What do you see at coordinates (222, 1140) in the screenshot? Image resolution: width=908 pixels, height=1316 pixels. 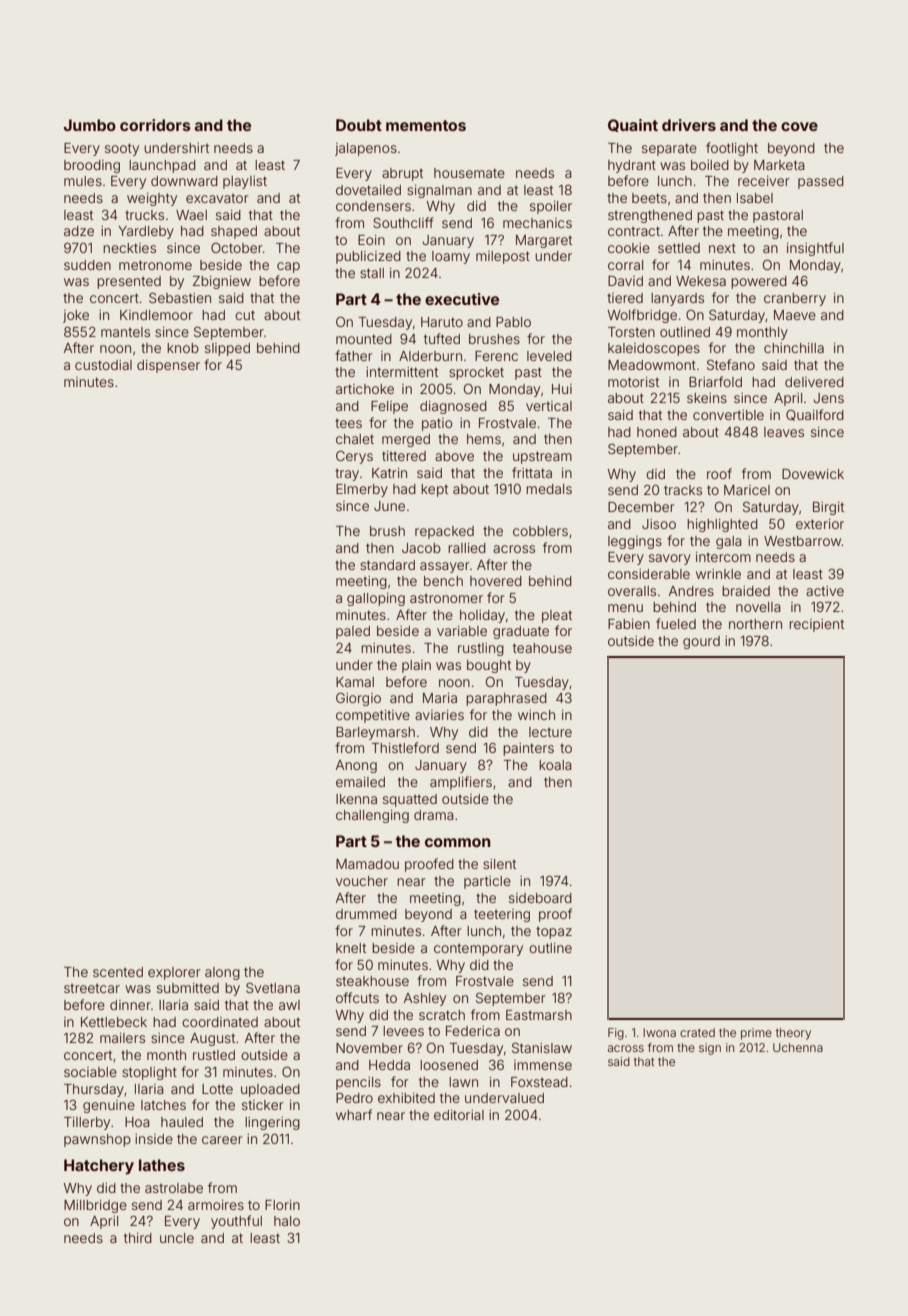 I see `career` at bounding box center [222, 1140].
